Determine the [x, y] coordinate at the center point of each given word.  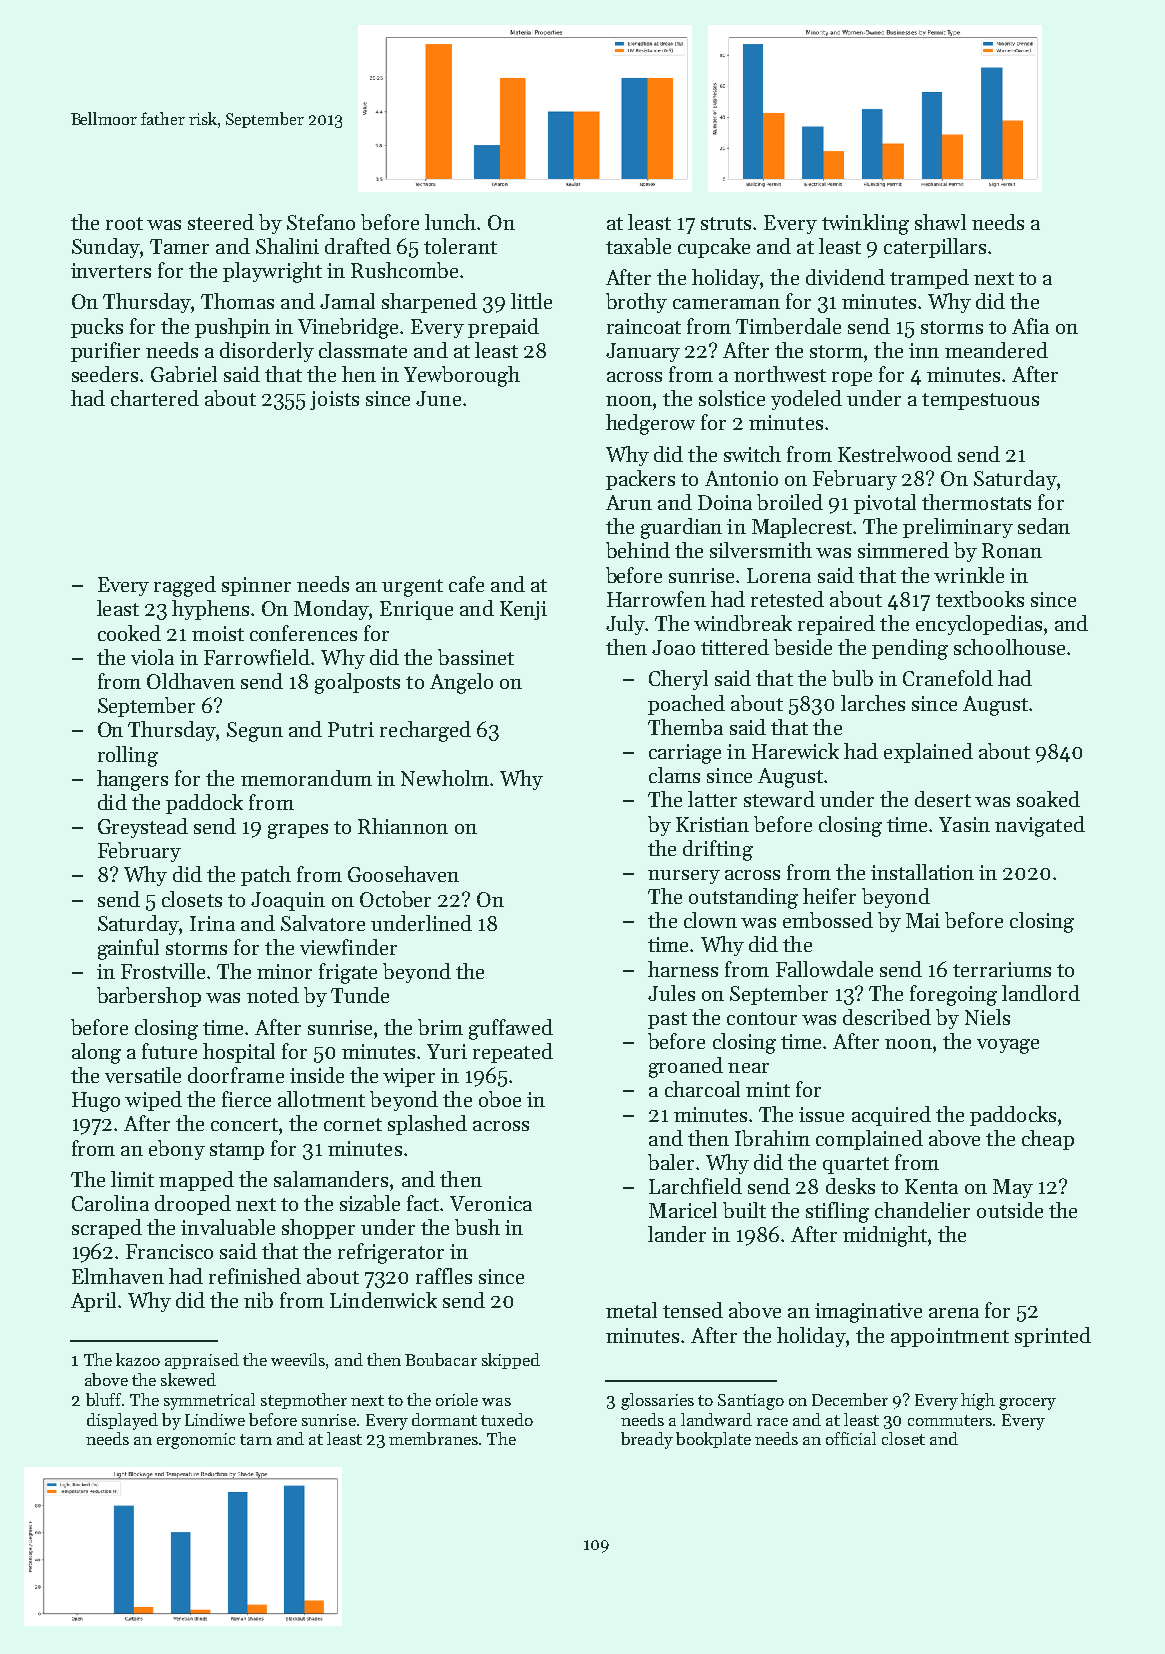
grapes [298, 831]
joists [334, 400]
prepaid [503, 328]
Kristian [712, 824]
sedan [1044, 526]
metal [631, 1310]
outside [1010, 1210]
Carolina [110, 1203]
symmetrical [209, 1401]
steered [221, 222]
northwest [780, 374]
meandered [996, 350]
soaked [1048, 799]
